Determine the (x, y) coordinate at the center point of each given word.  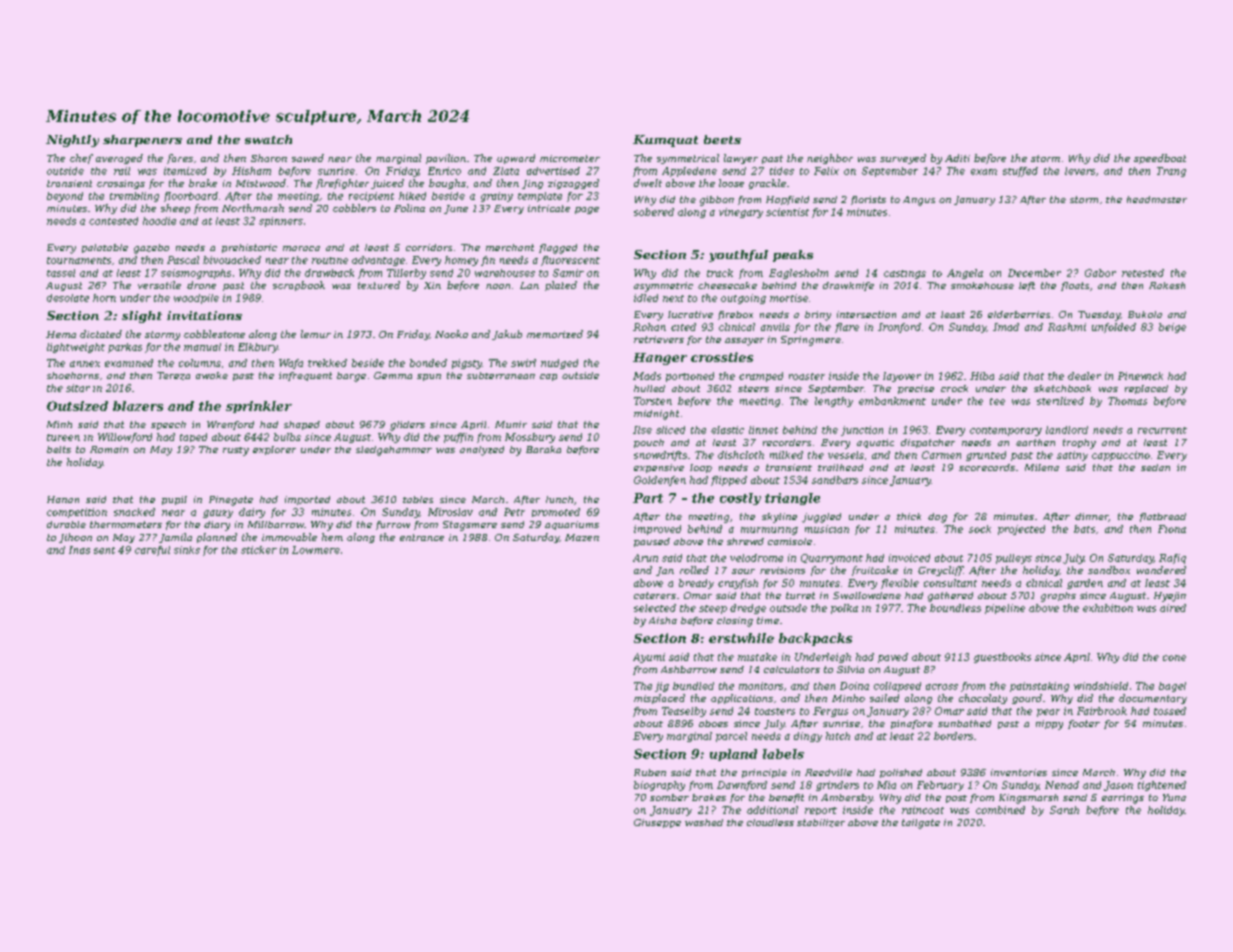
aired (1173, 608)
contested (113, 221)
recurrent (1162, 430)
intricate (549, 208)
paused (652, 542)
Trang (1171, 172)
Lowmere (316, 550)
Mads (647, 376)
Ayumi (649, 658)
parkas (125, 348)
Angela (965, 274)
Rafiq (1172, 559)
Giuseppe (657, 823)
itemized (185, 171)
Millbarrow (276, 524)
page (587, 210)
